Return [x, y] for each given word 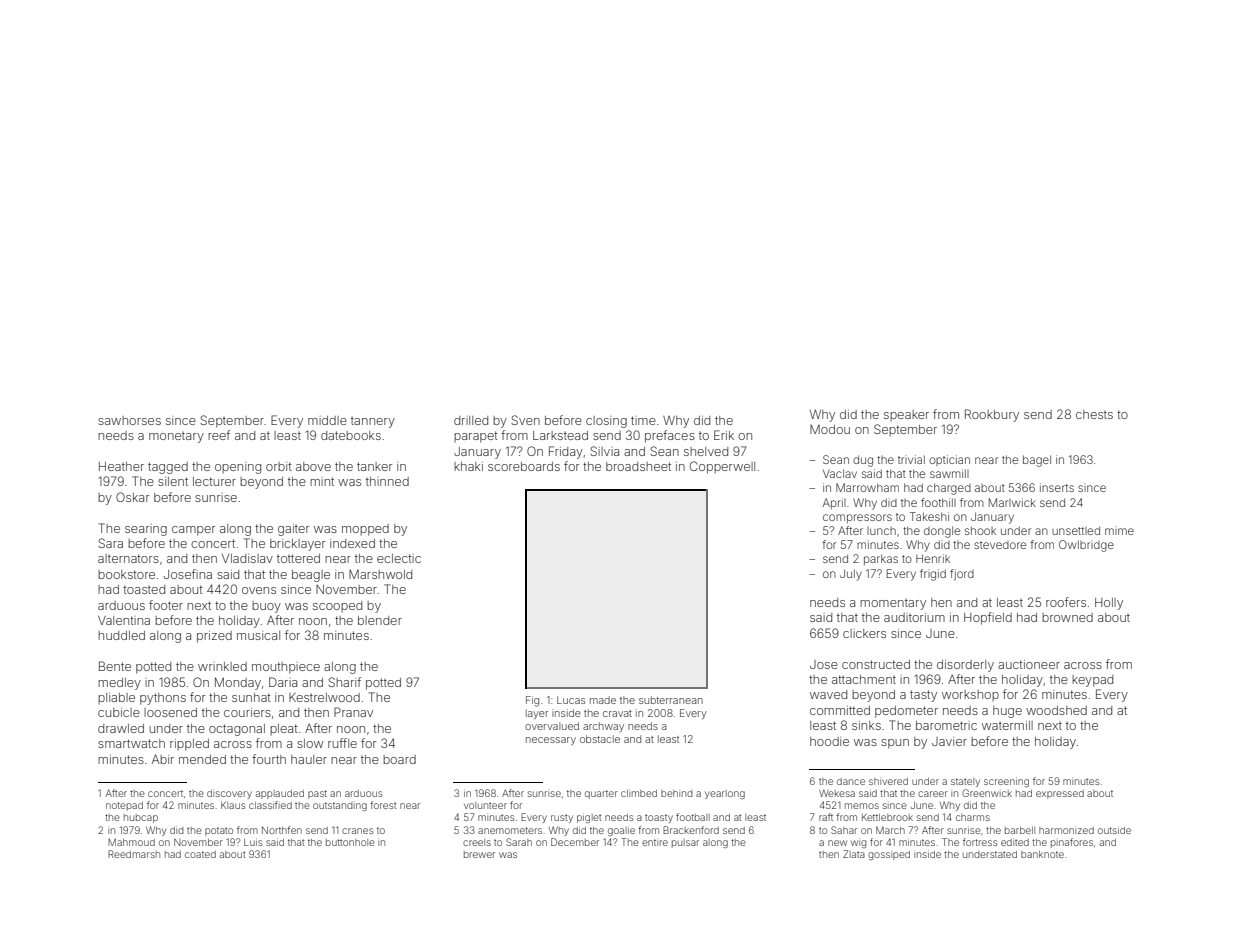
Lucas [571, 700]
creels [477, 842]
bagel [1037, 461]
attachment [864, 679]
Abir [163, 759]
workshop [970, 695]
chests [1094, 414]
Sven [525, 420]
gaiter [293, 530]
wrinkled [222, 666]
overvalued [552, 726]
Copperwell [722, 467]
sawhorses [129, 420]
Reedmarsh [134, 854]
